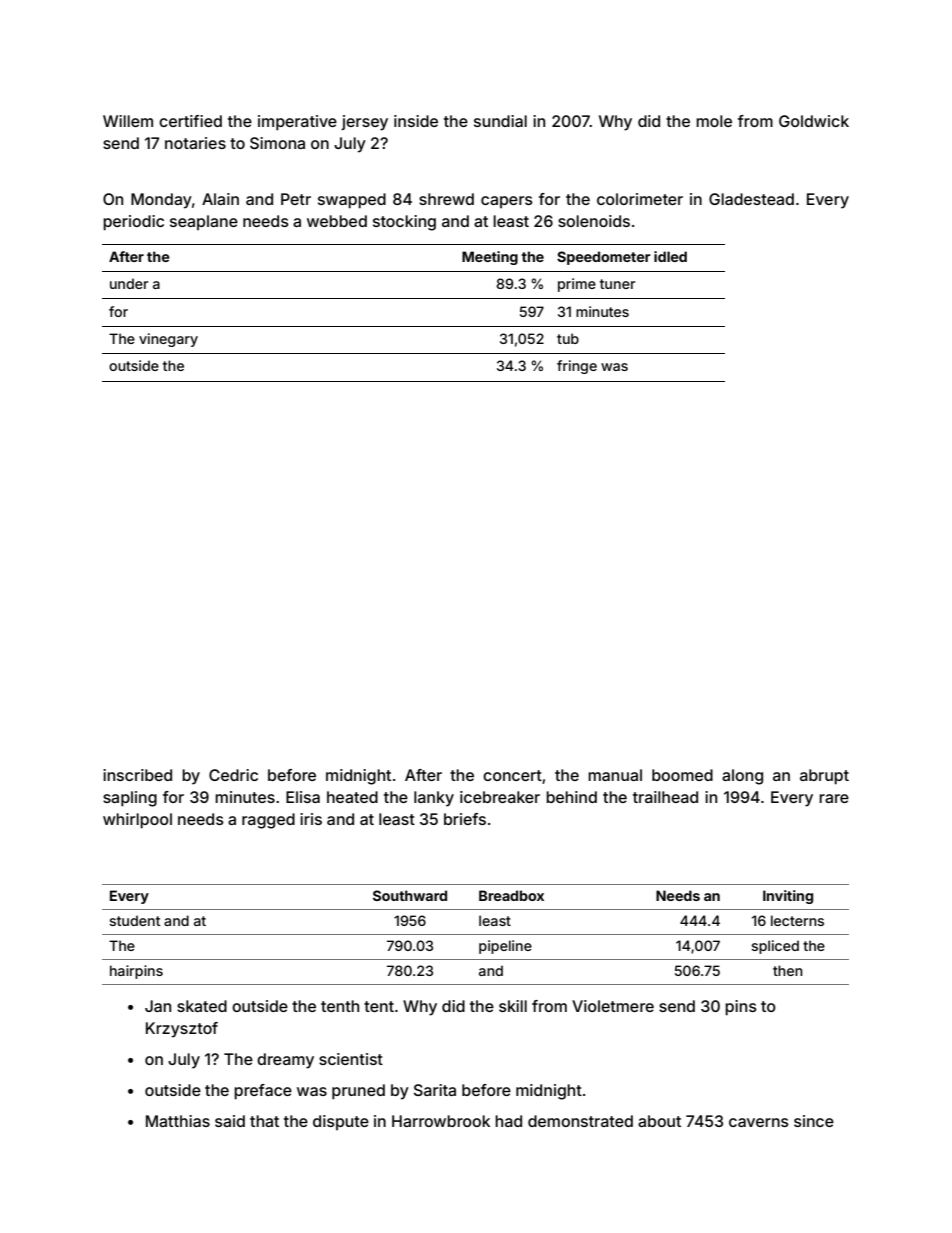 Image resolution: width=952 pixels, height=1233 pixels. I want to click on dispute, so click(341, 1122).
